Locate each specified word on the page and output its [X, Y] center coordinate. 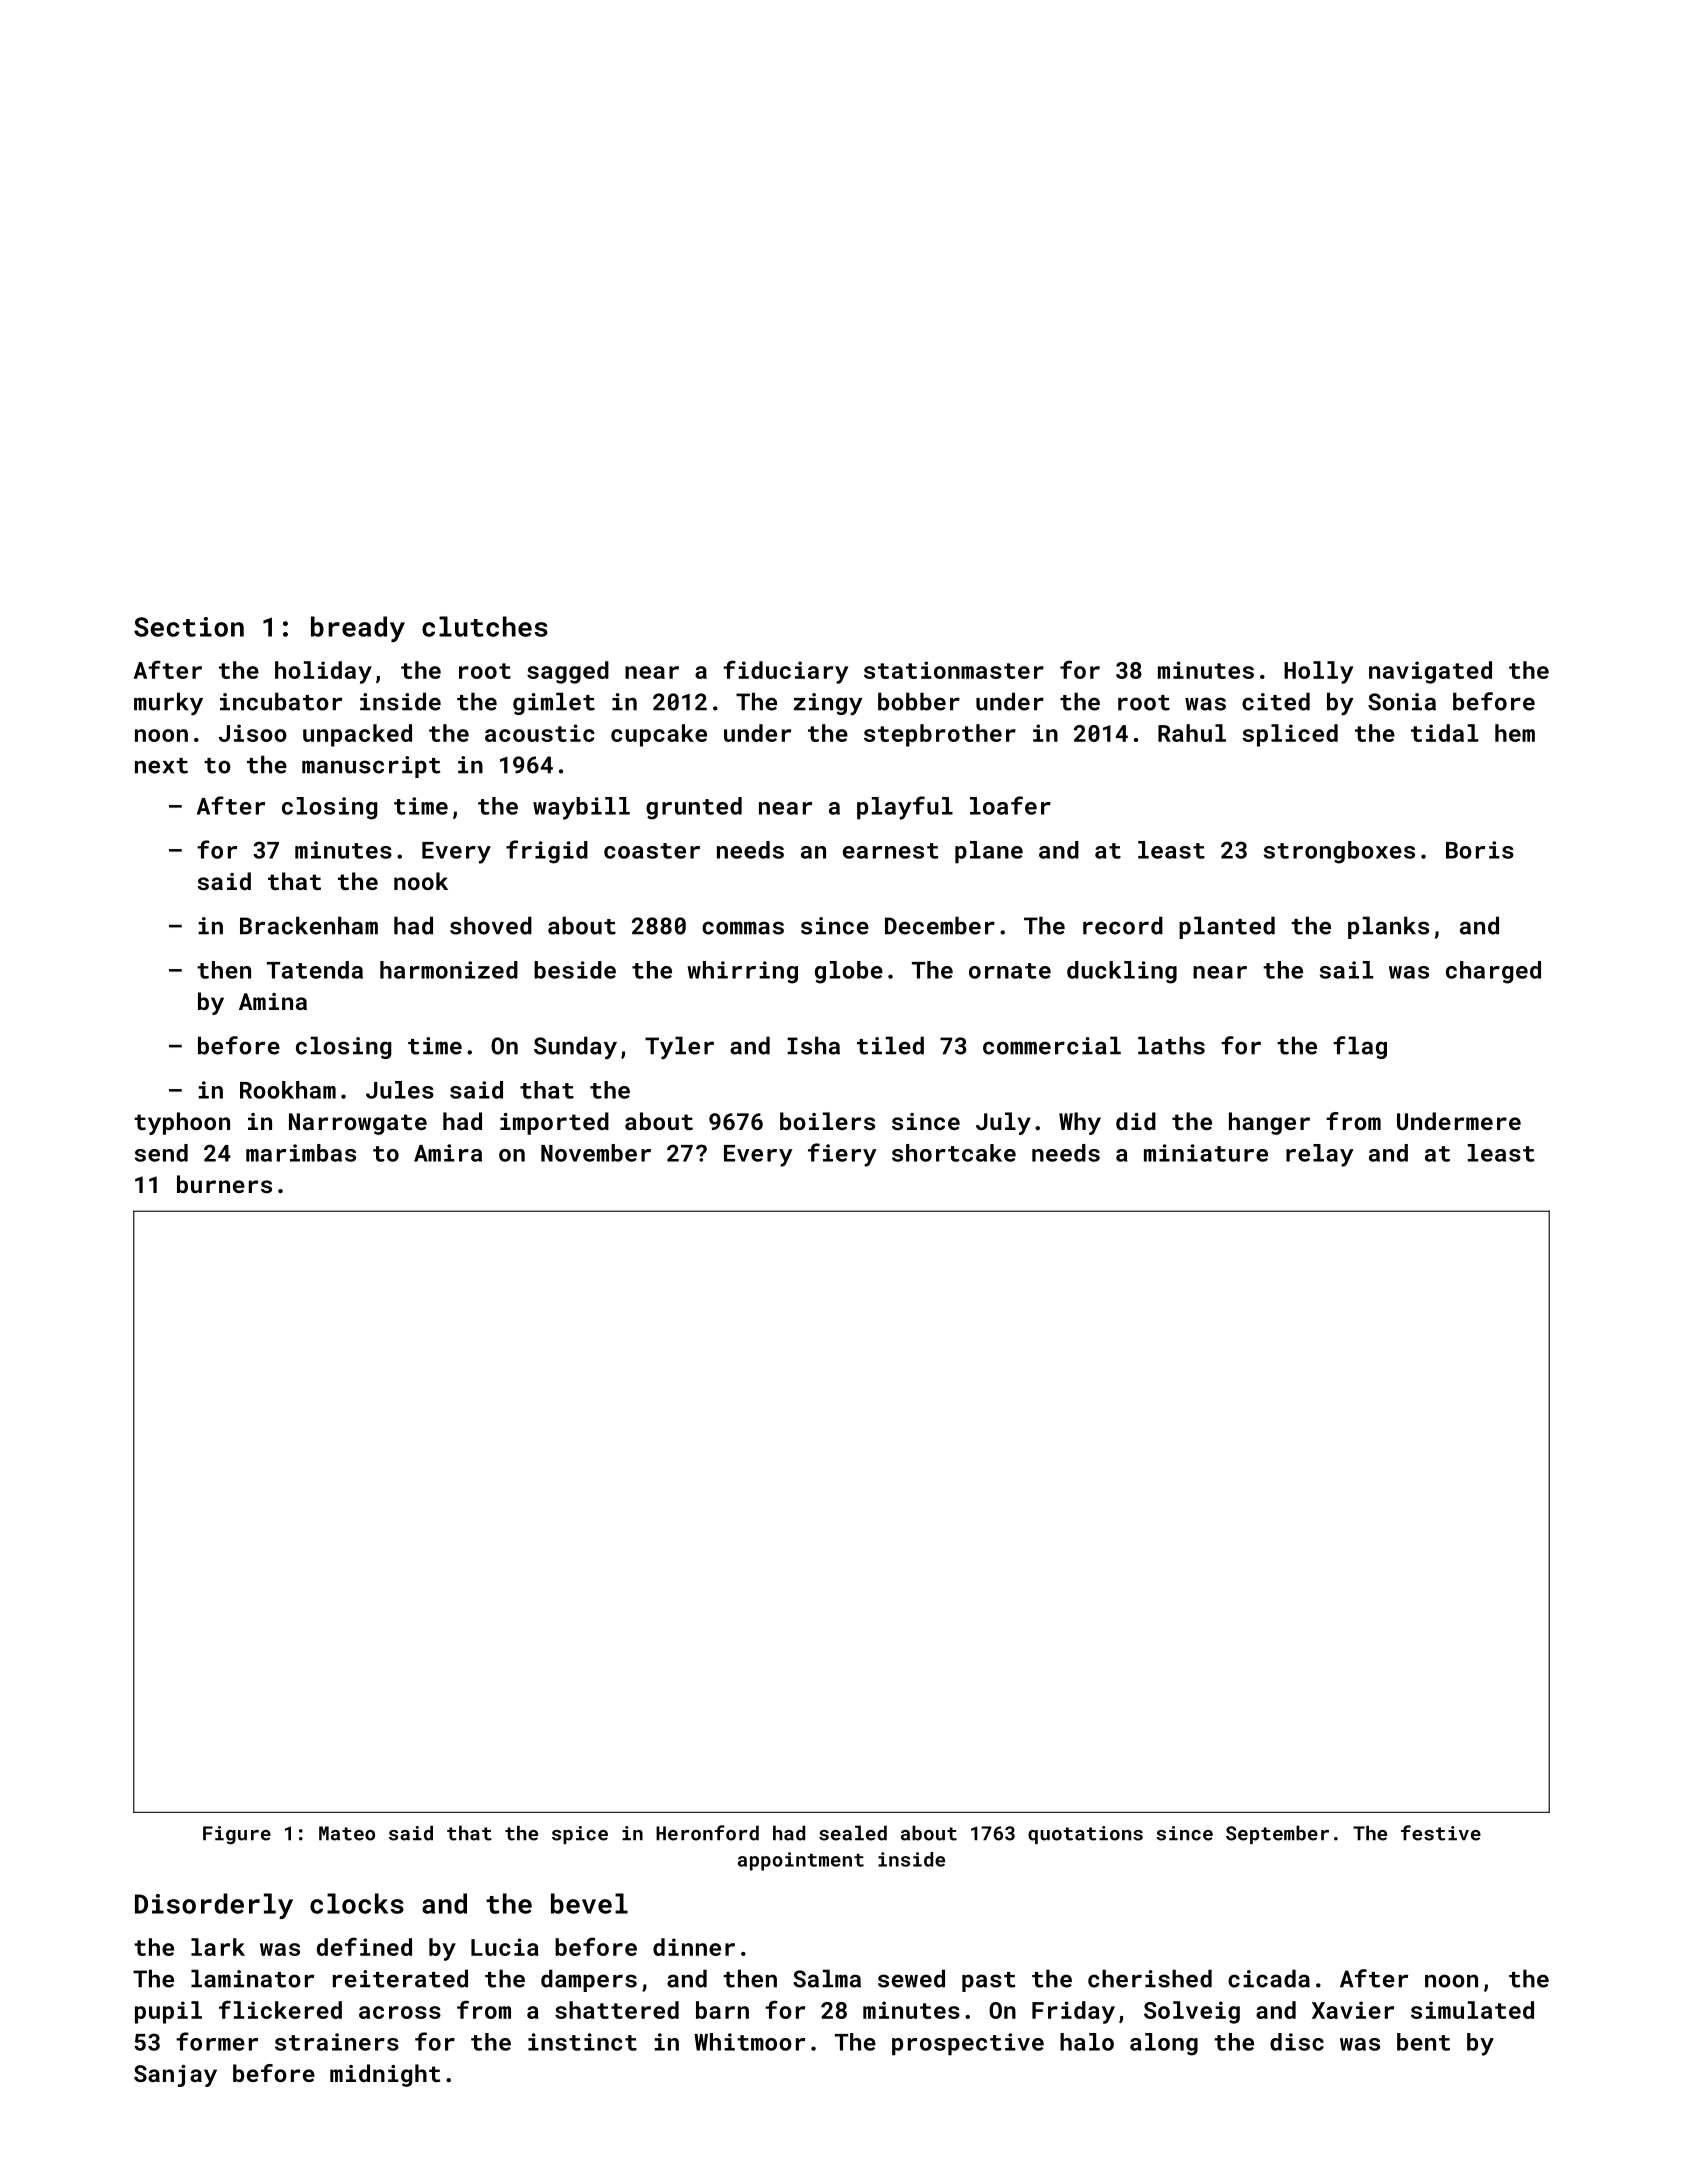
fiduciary [785, 672]
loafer [1010, 805]
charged [1493, 972]
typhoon [182, 1123]
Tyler [679, 1047]
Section [189, 627]
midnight [385, 2075]
